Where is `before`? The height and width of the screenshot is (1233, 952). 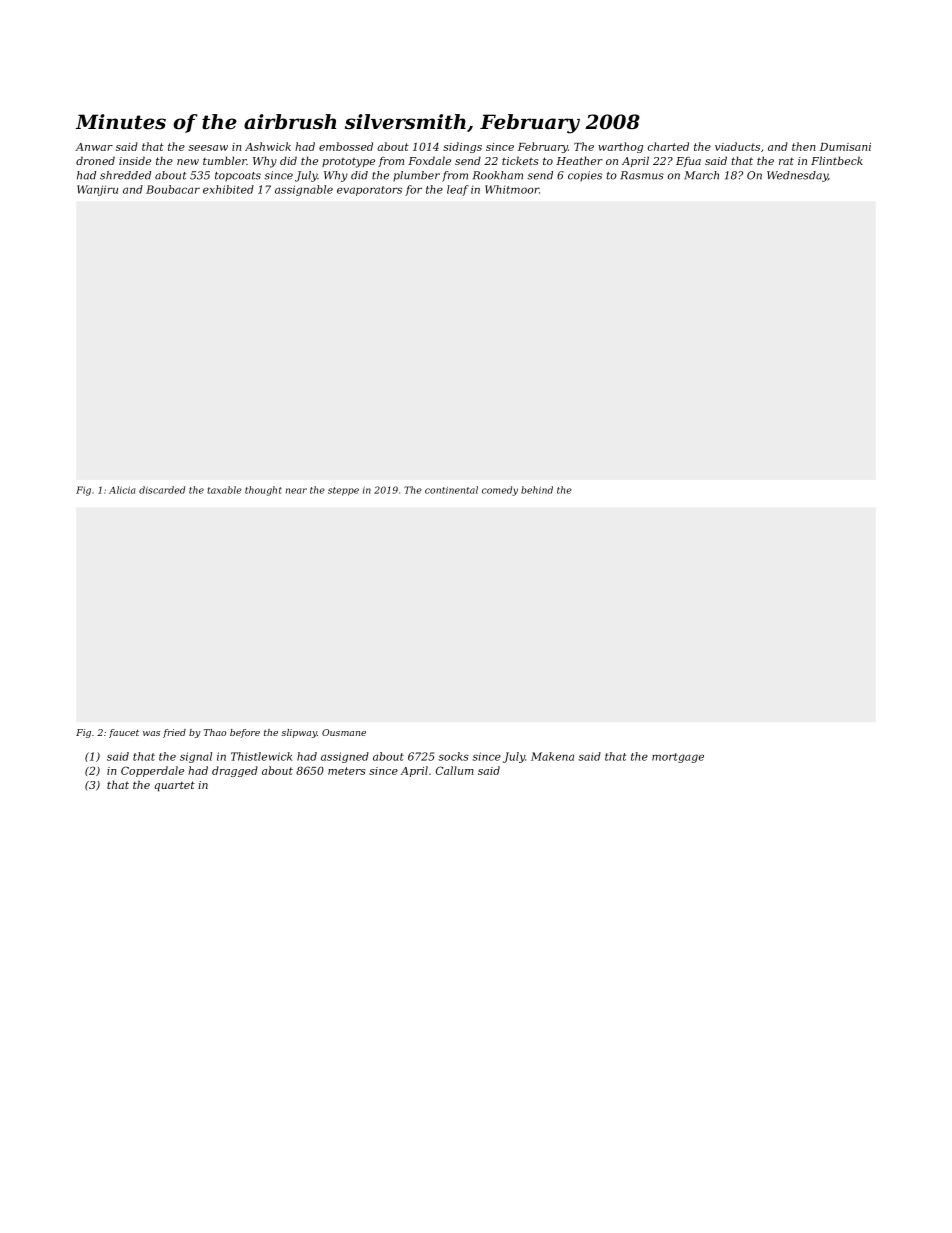
before is located at coordinates (245, 733).
